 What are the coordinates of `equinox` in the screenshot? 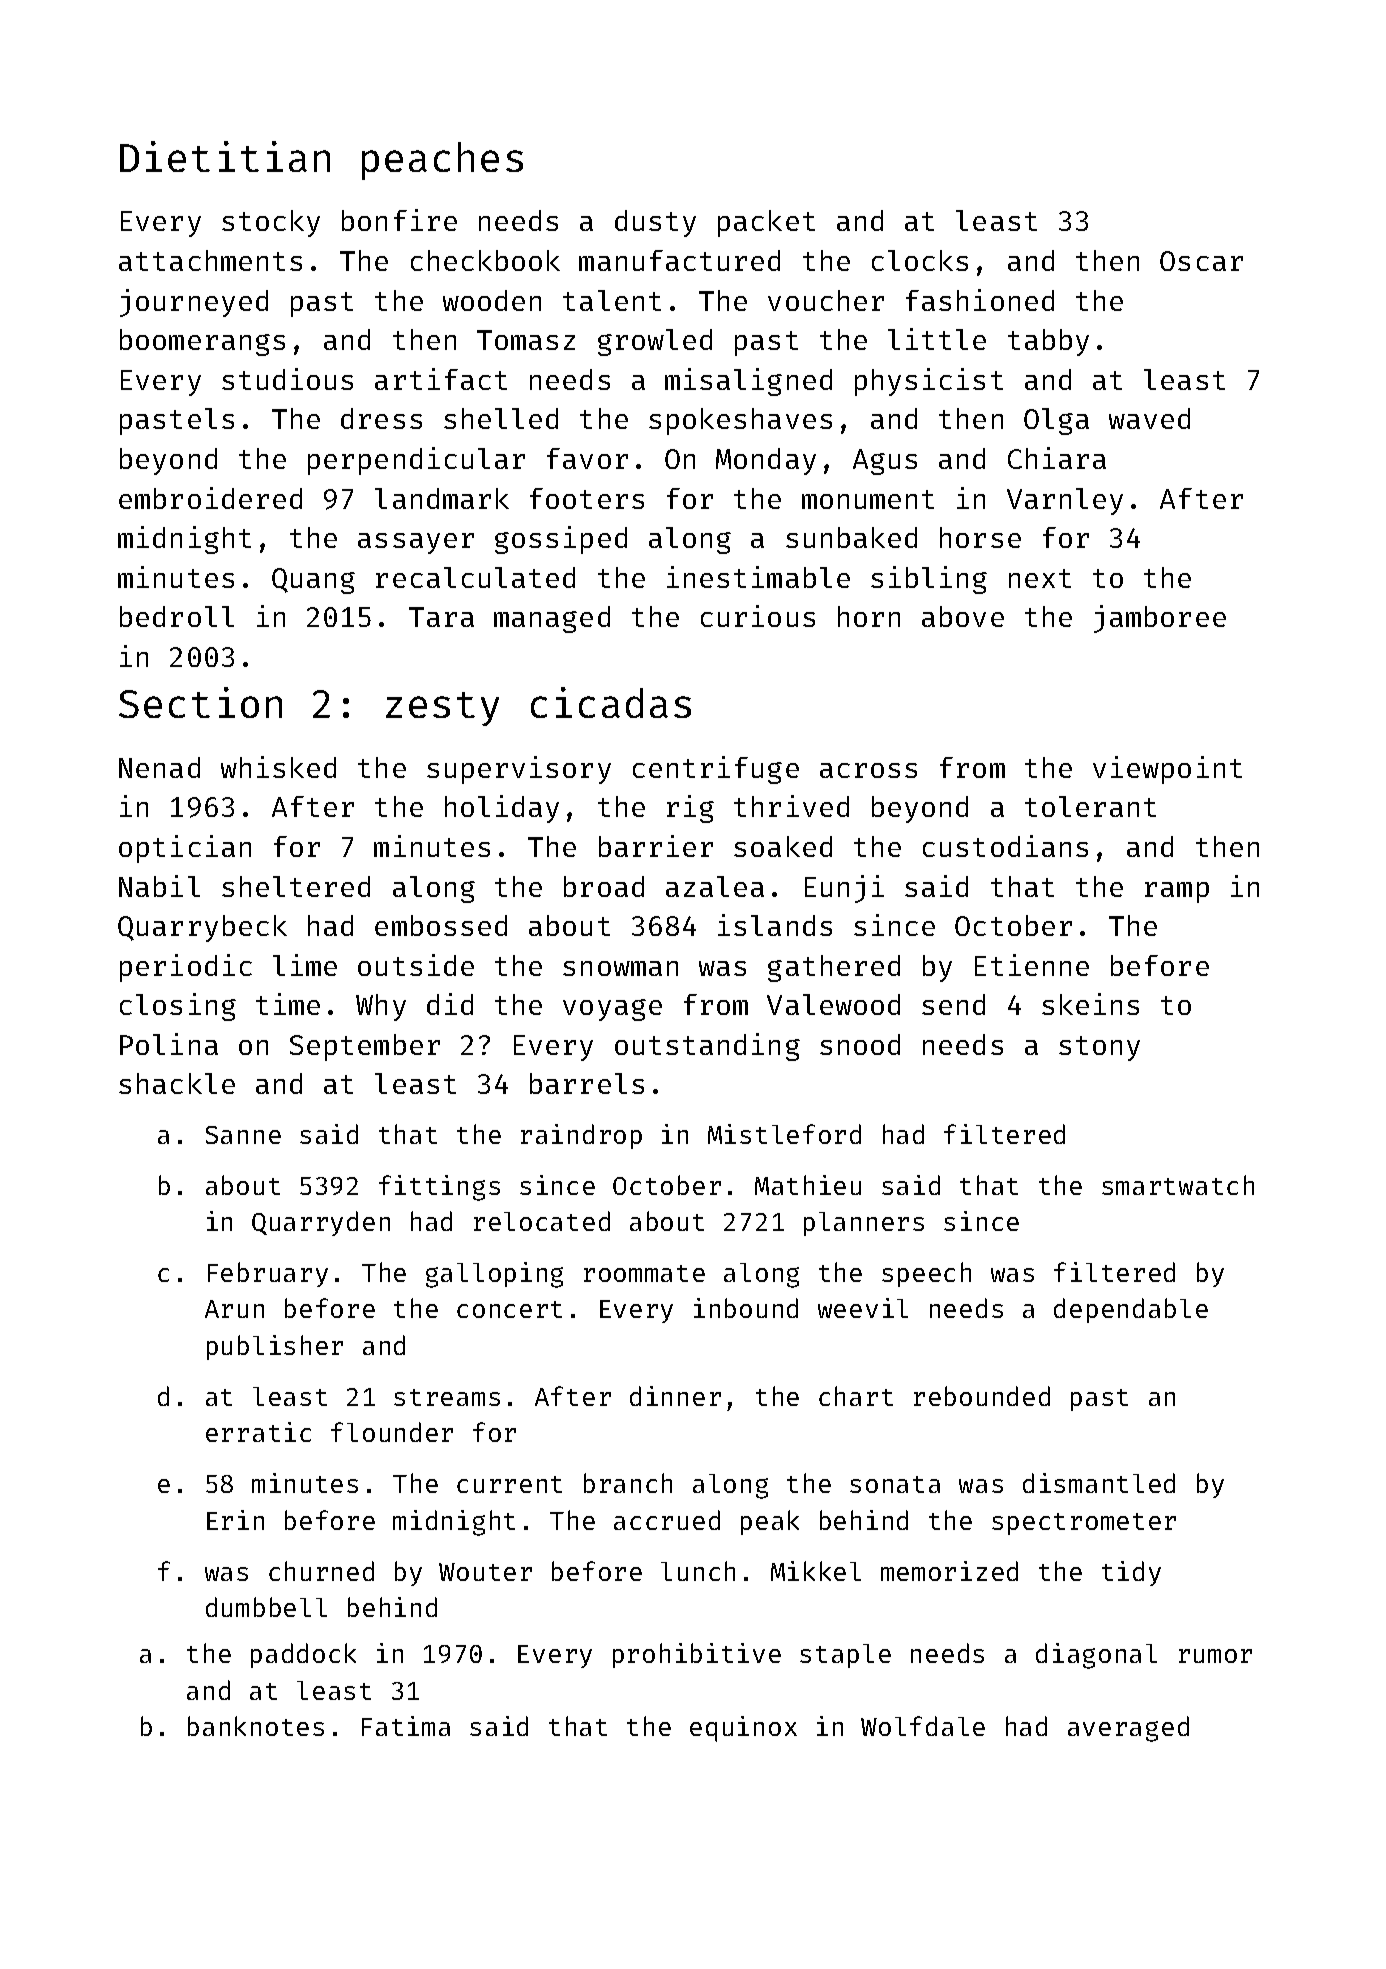 It's located at (743, 1729).
